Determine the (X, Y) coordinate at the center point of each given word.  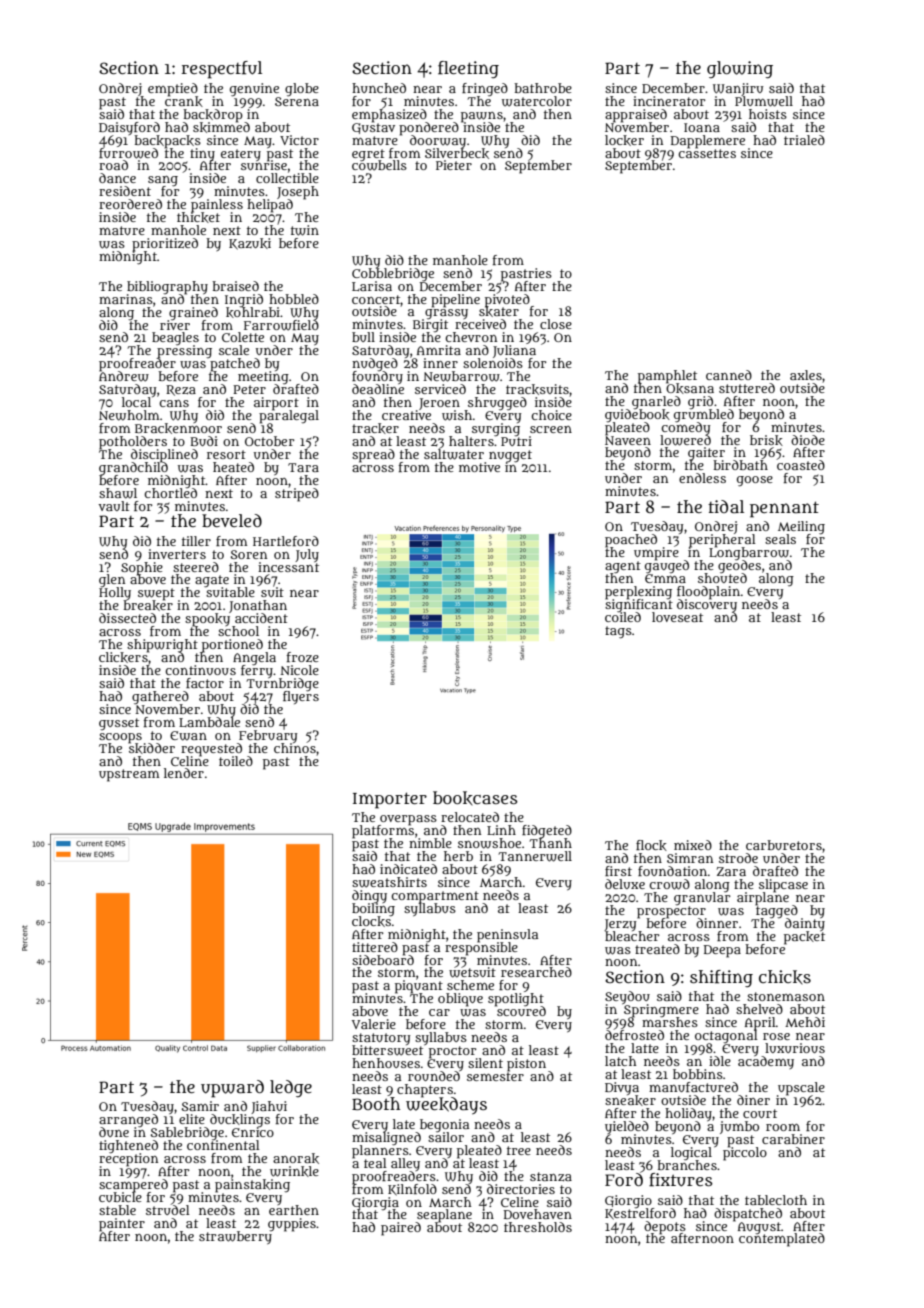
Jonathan (258, 606)
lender (184, 773)
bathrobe (543, 88)
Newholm (129, 415)
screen (551, 429)
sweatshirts (389, 882)
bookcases (475, 798)
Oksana (690, 388)
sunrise (264, 165)
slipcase (783, 885)
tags (618, 632)
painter (122, 1224)
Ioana (702, 127)
